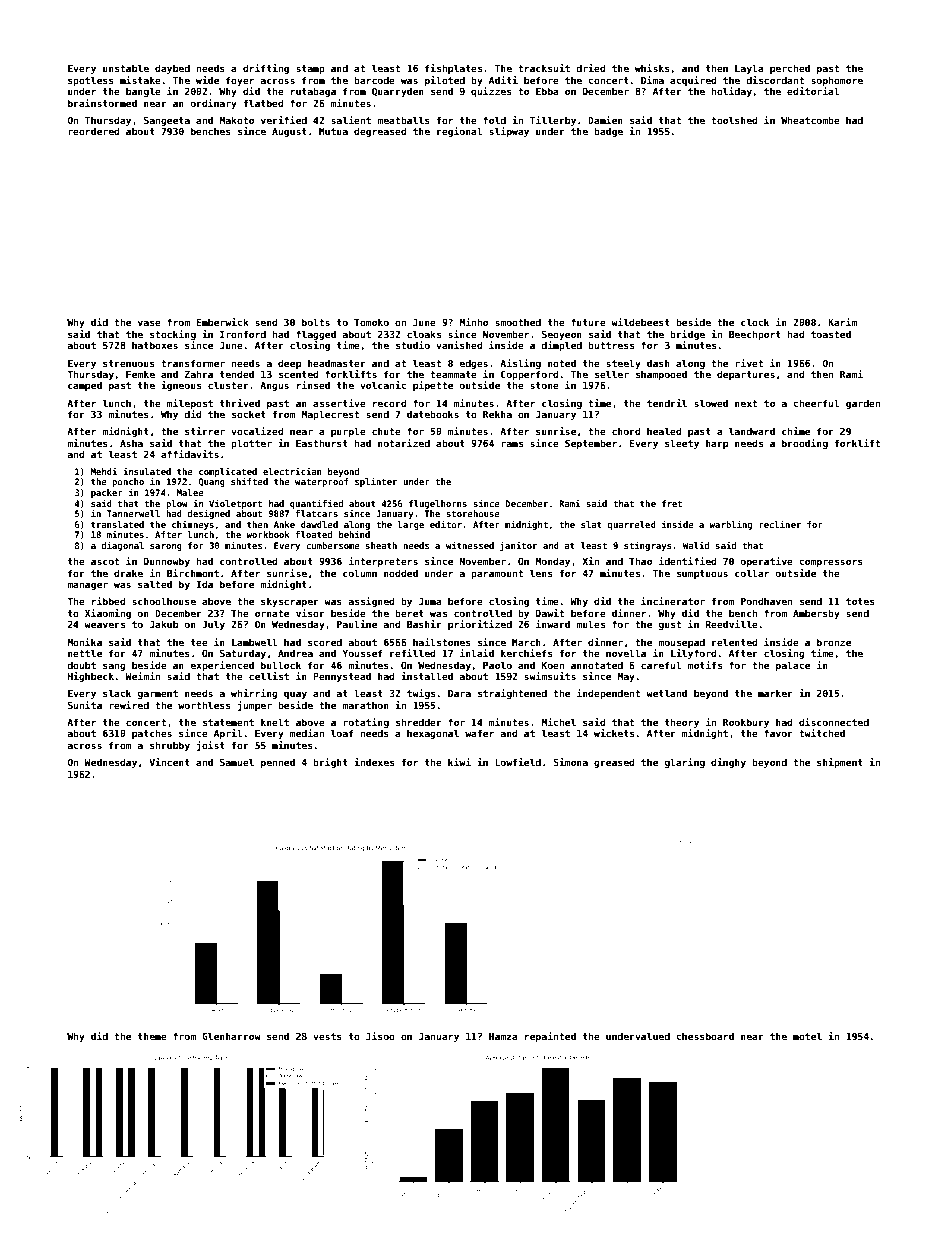 The height and width of the screenshot is (1233, 952). What do you see at coordinates (728, 763) in the screenshot?
I see `dinghy` at bounding box center [728, 763].
